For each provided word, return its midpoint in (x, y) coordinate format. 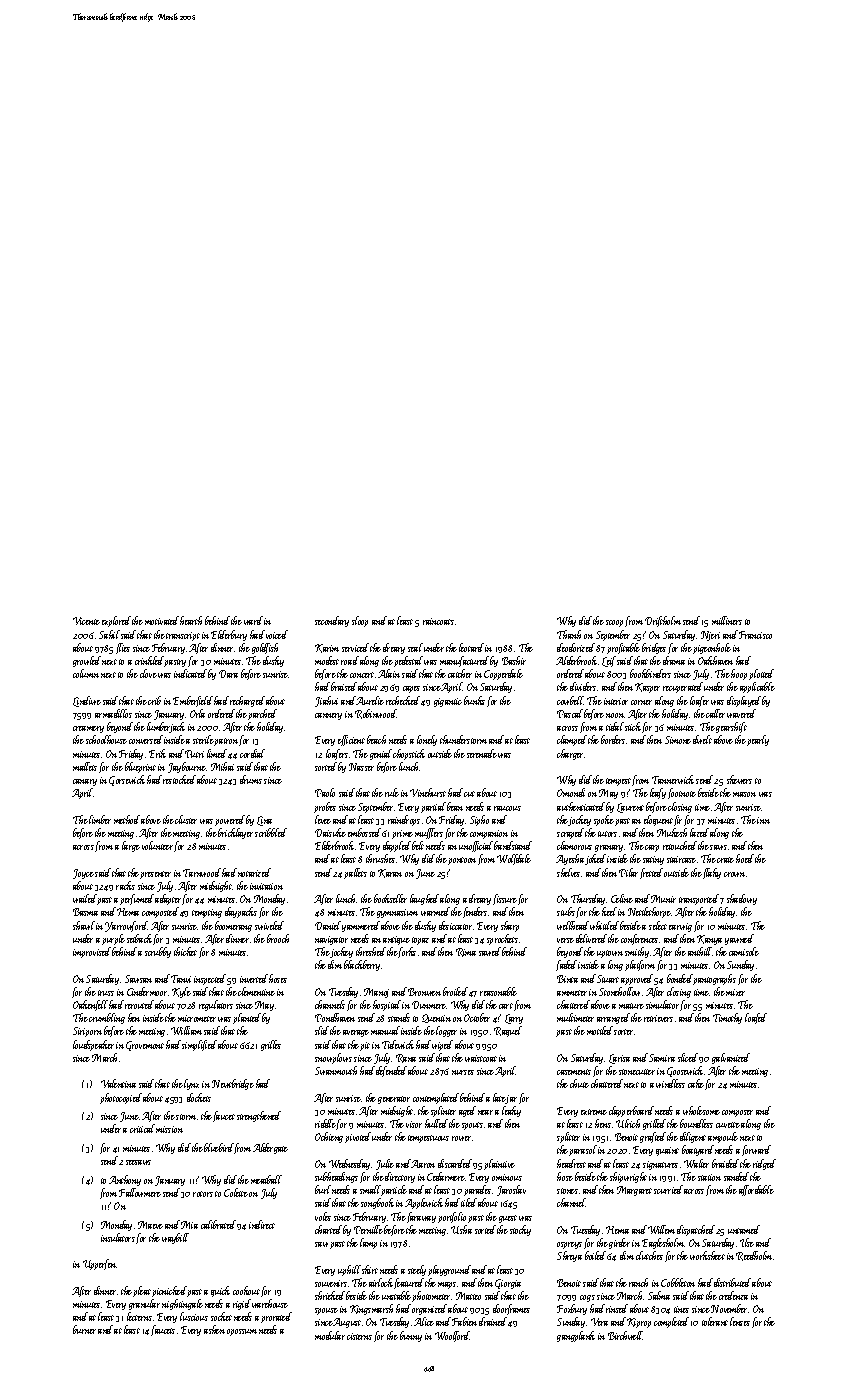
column (86, 673)
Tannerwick (673, 779)
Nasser (361, 767)
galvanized (731, 1058)
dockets (199, 1097)
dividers (583, 686)
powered (230, 820)
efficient (351, 740)
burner (84, 1329)
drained (493, 1321)
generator (394, 1100)
